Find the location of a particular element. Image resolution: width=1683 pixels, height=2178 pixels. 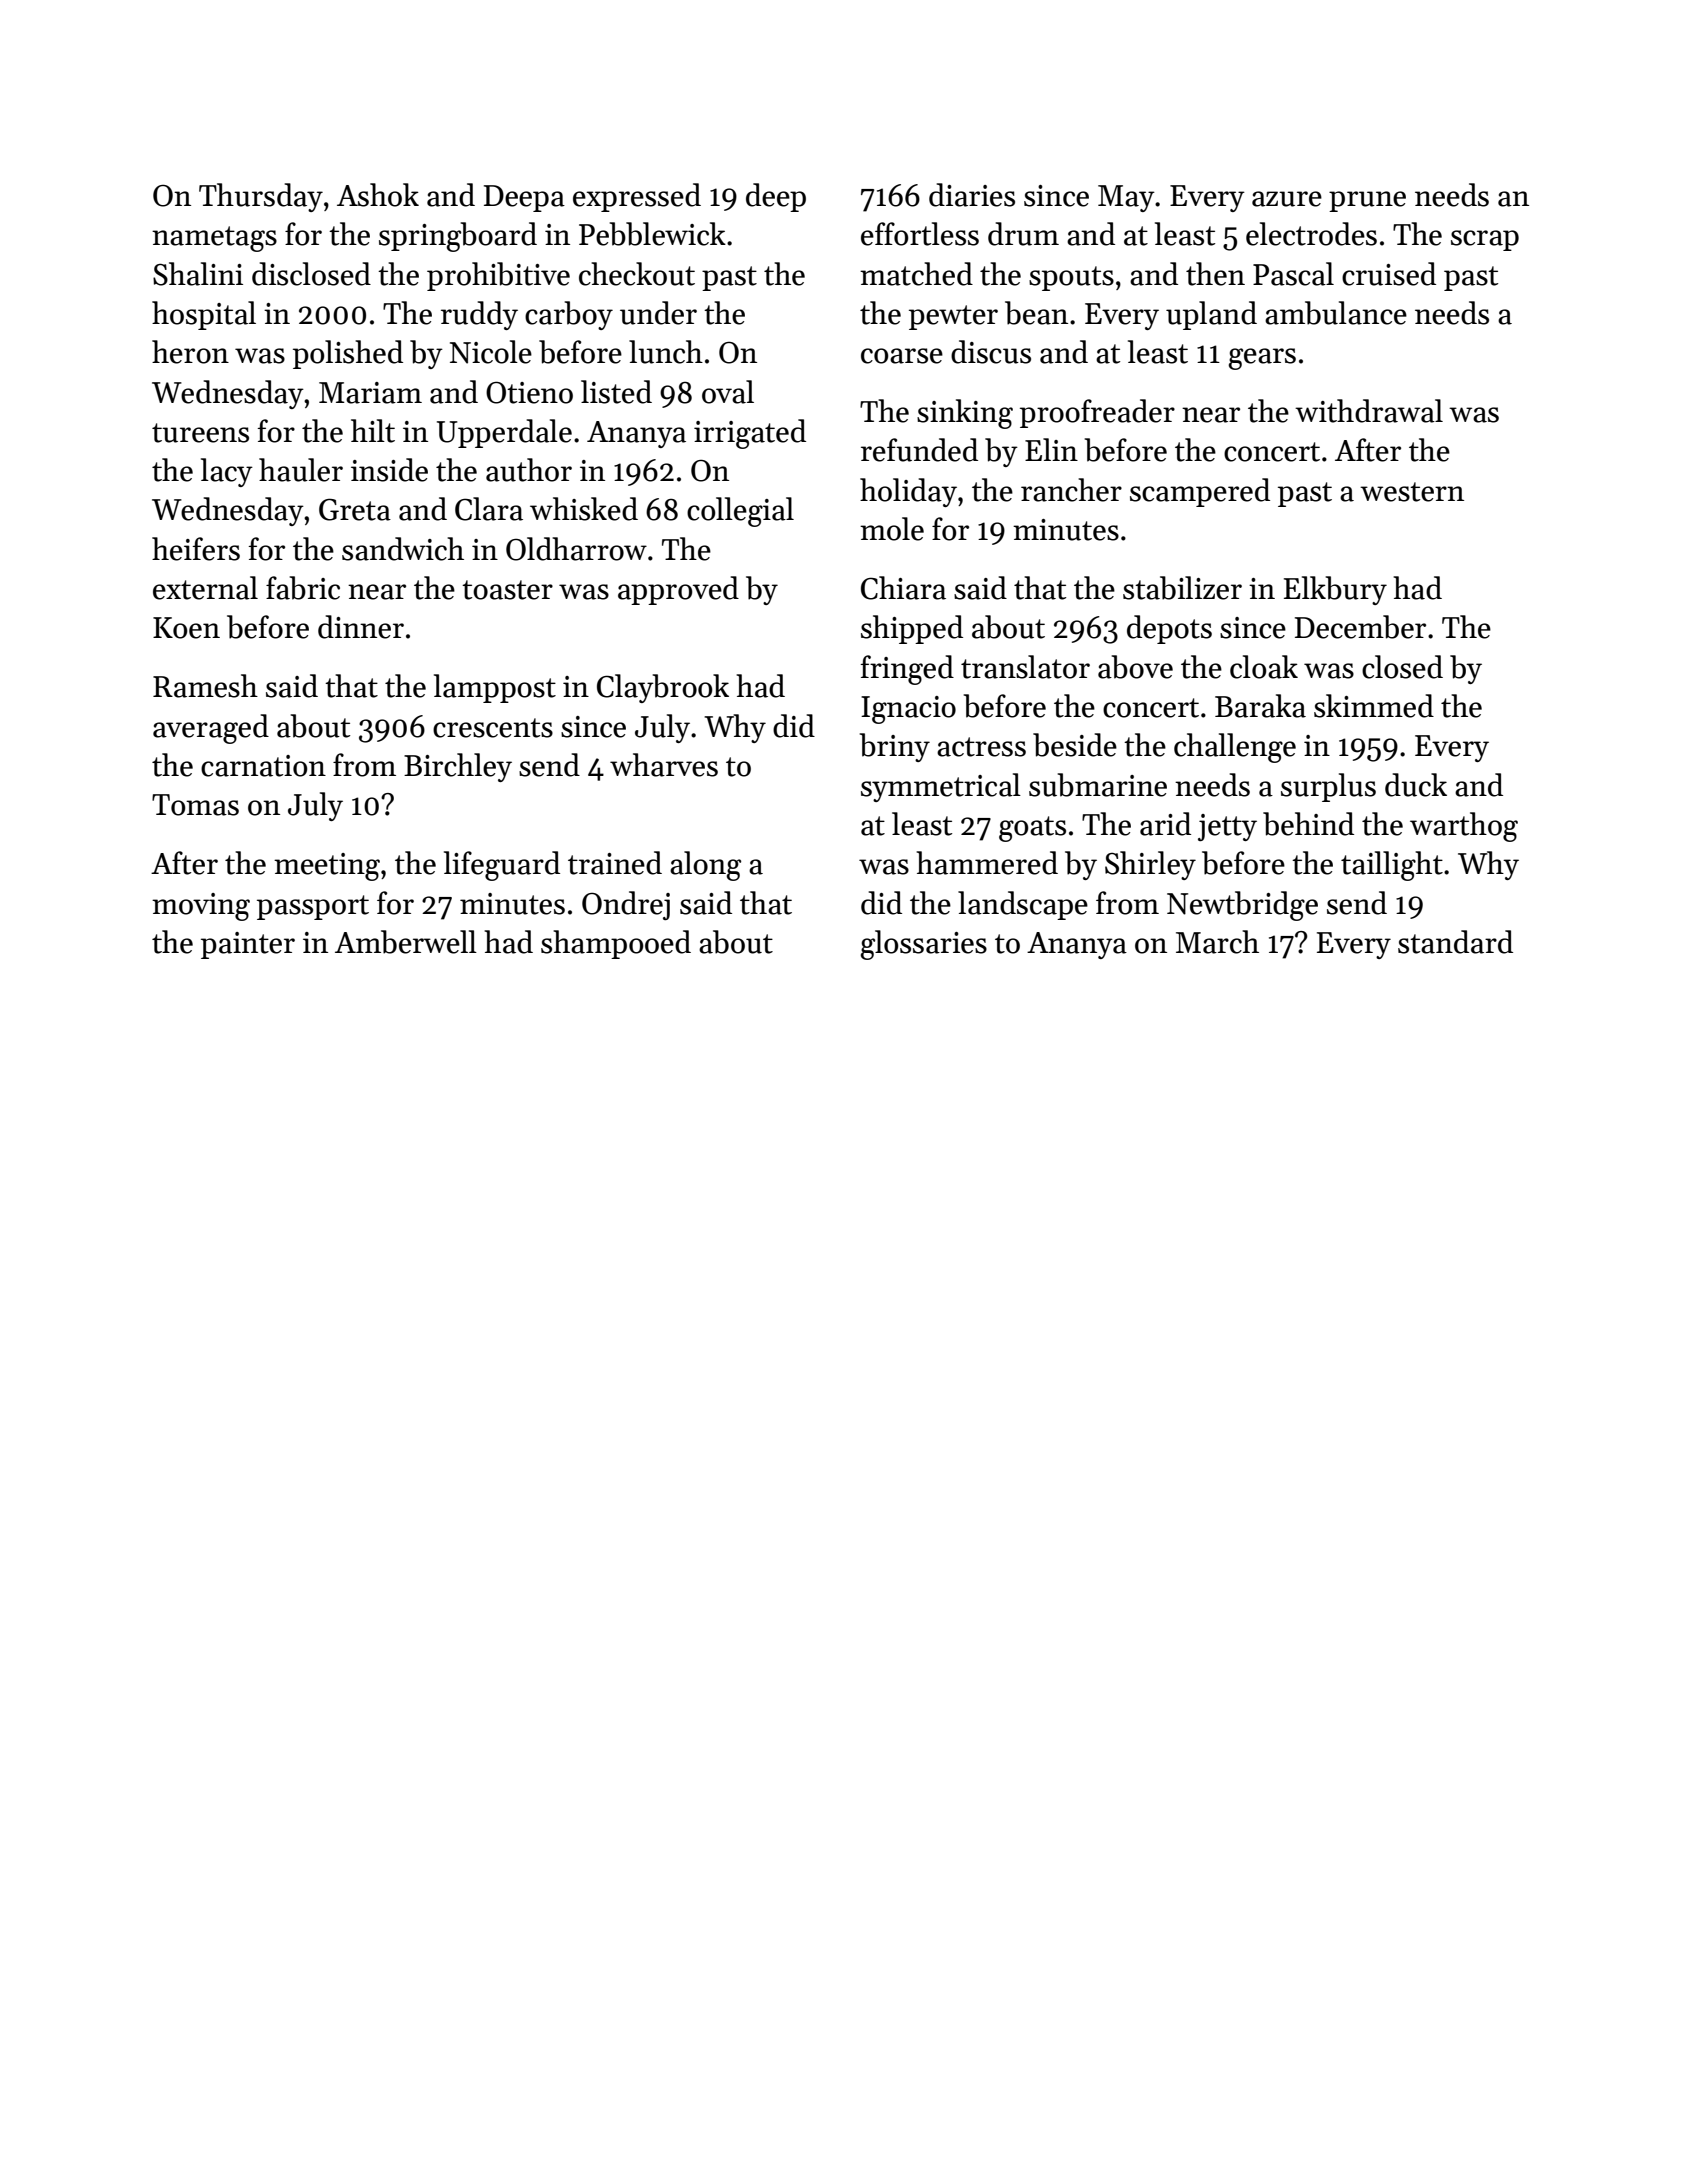

prohibitive is located at coordinates (498, 276).
